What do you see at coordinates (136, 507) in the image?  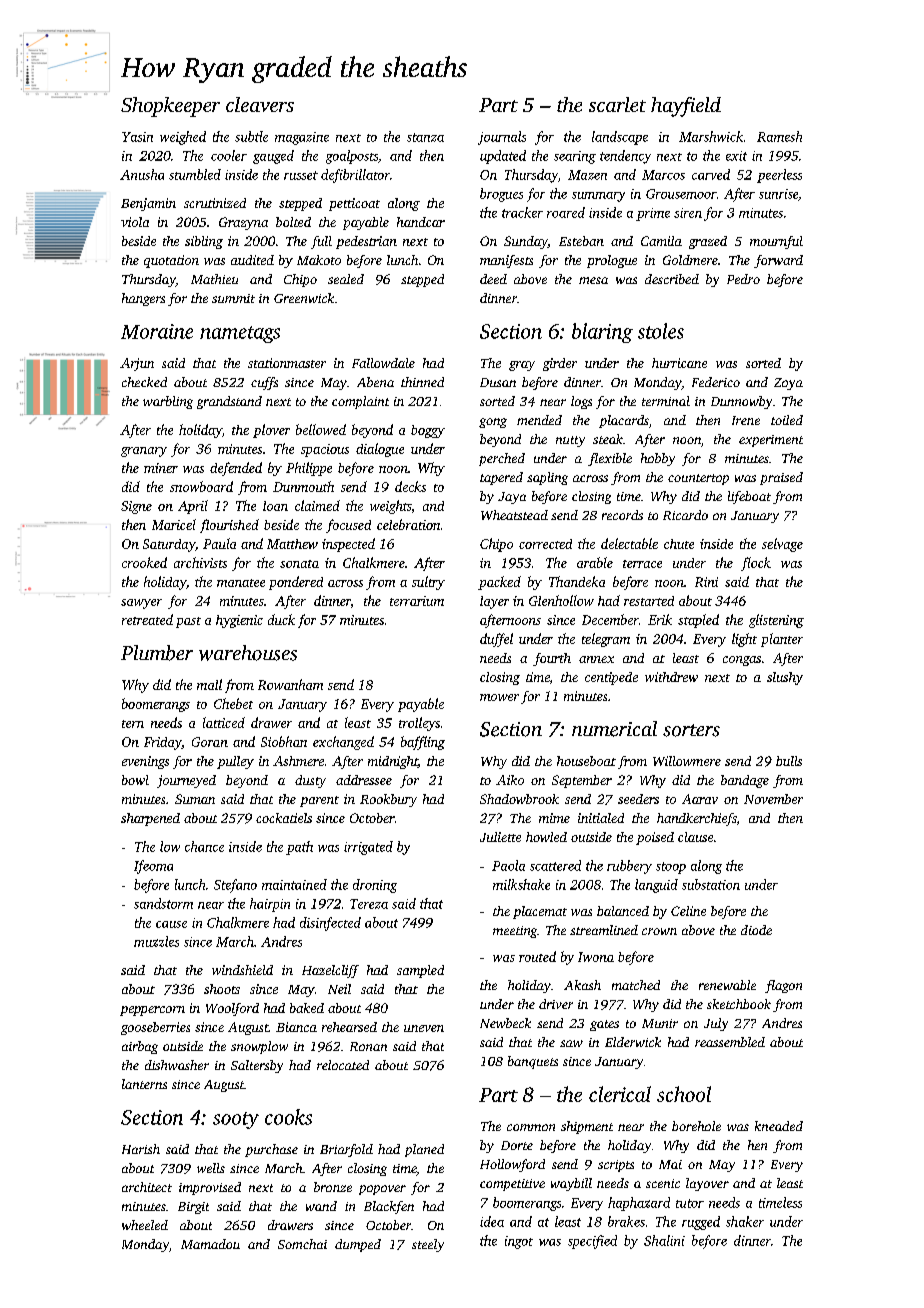 I see `Signe` at bounding box center [136, 507].
